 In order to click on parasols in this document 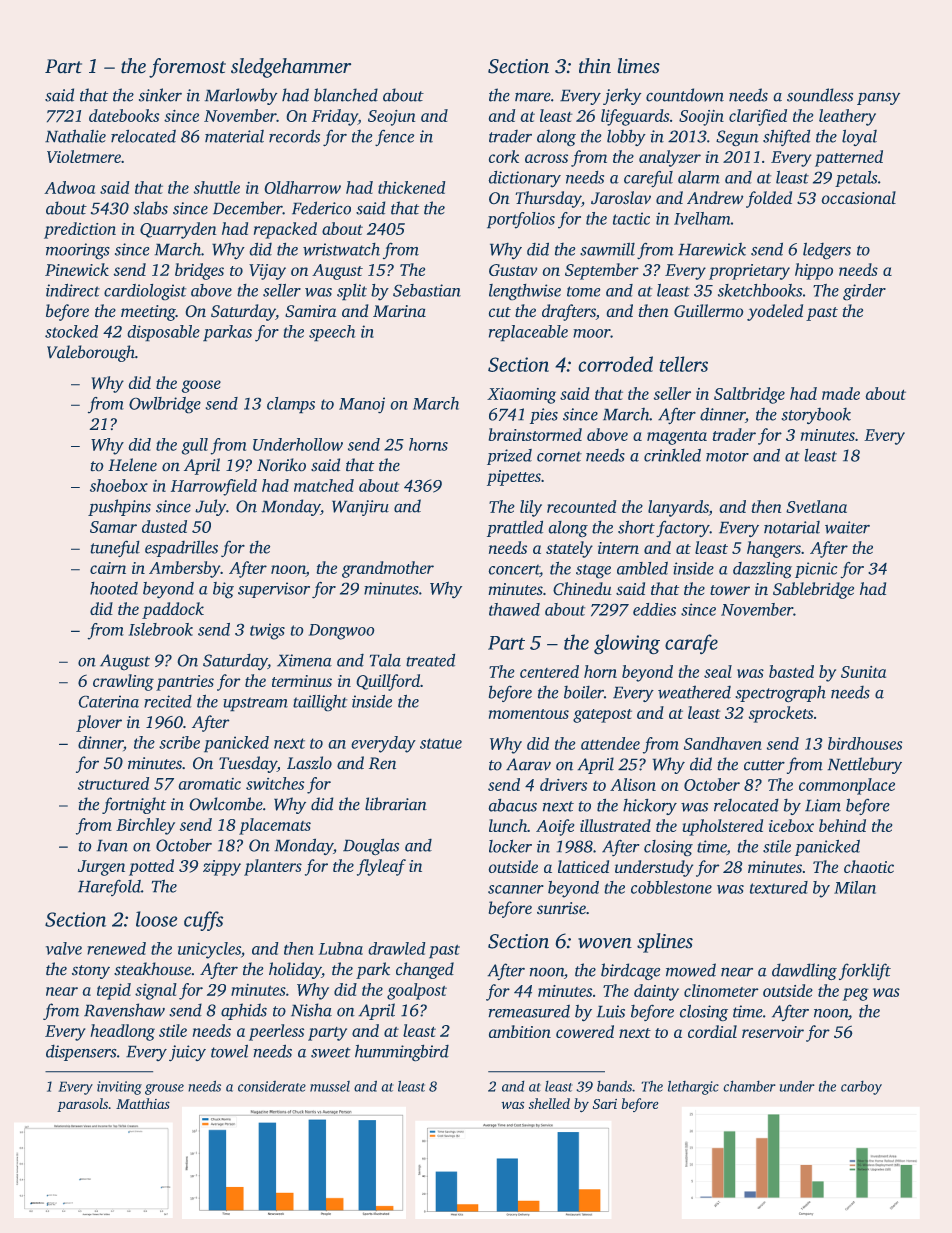, I will do `click(82, 1105)`.
